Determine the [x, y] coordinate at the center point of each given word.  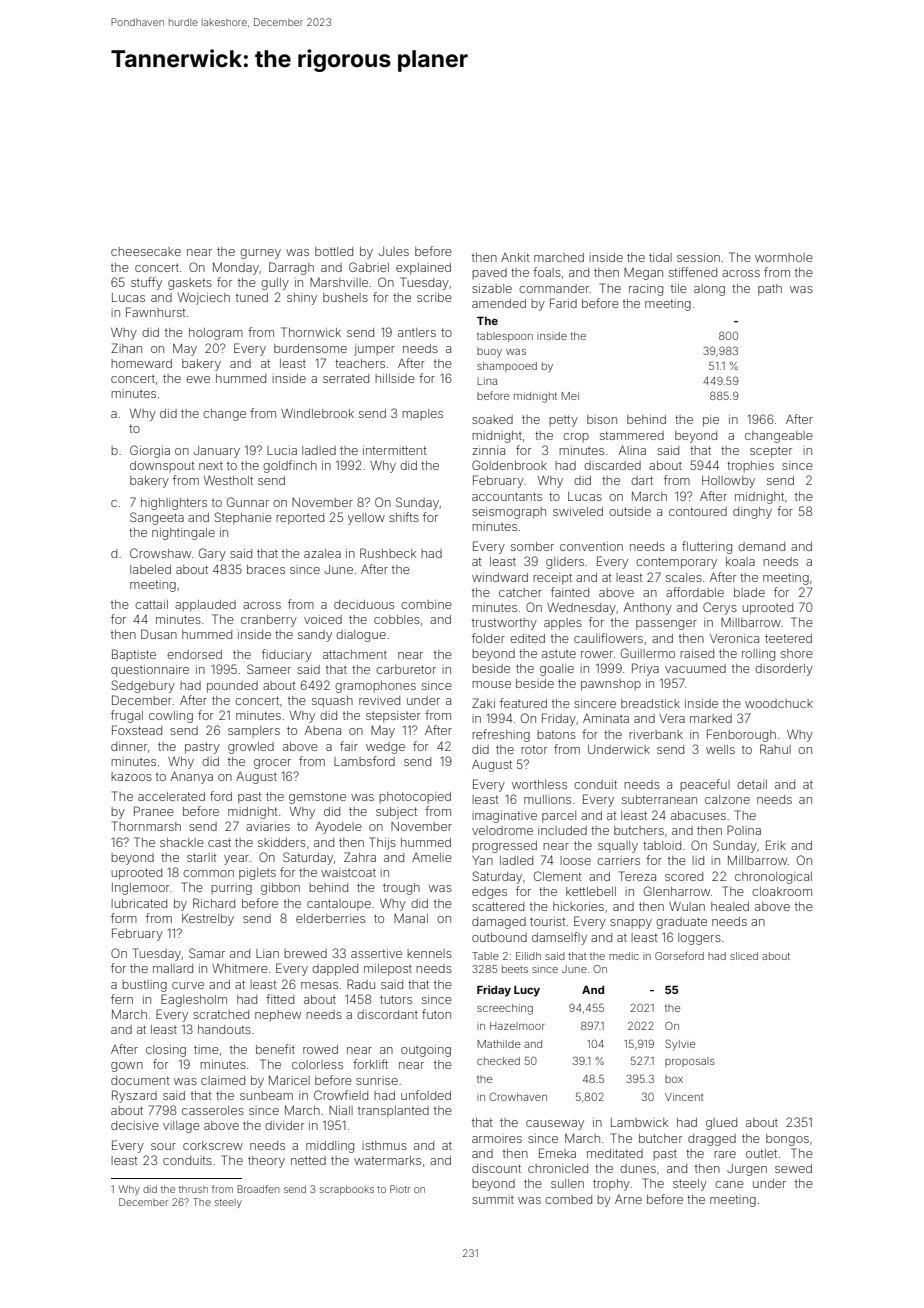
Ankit [515, 257]
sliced [744, 956]
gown [127, 1067]
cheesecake [146, 251]
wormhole [784, 257]
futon [436, 1014]
